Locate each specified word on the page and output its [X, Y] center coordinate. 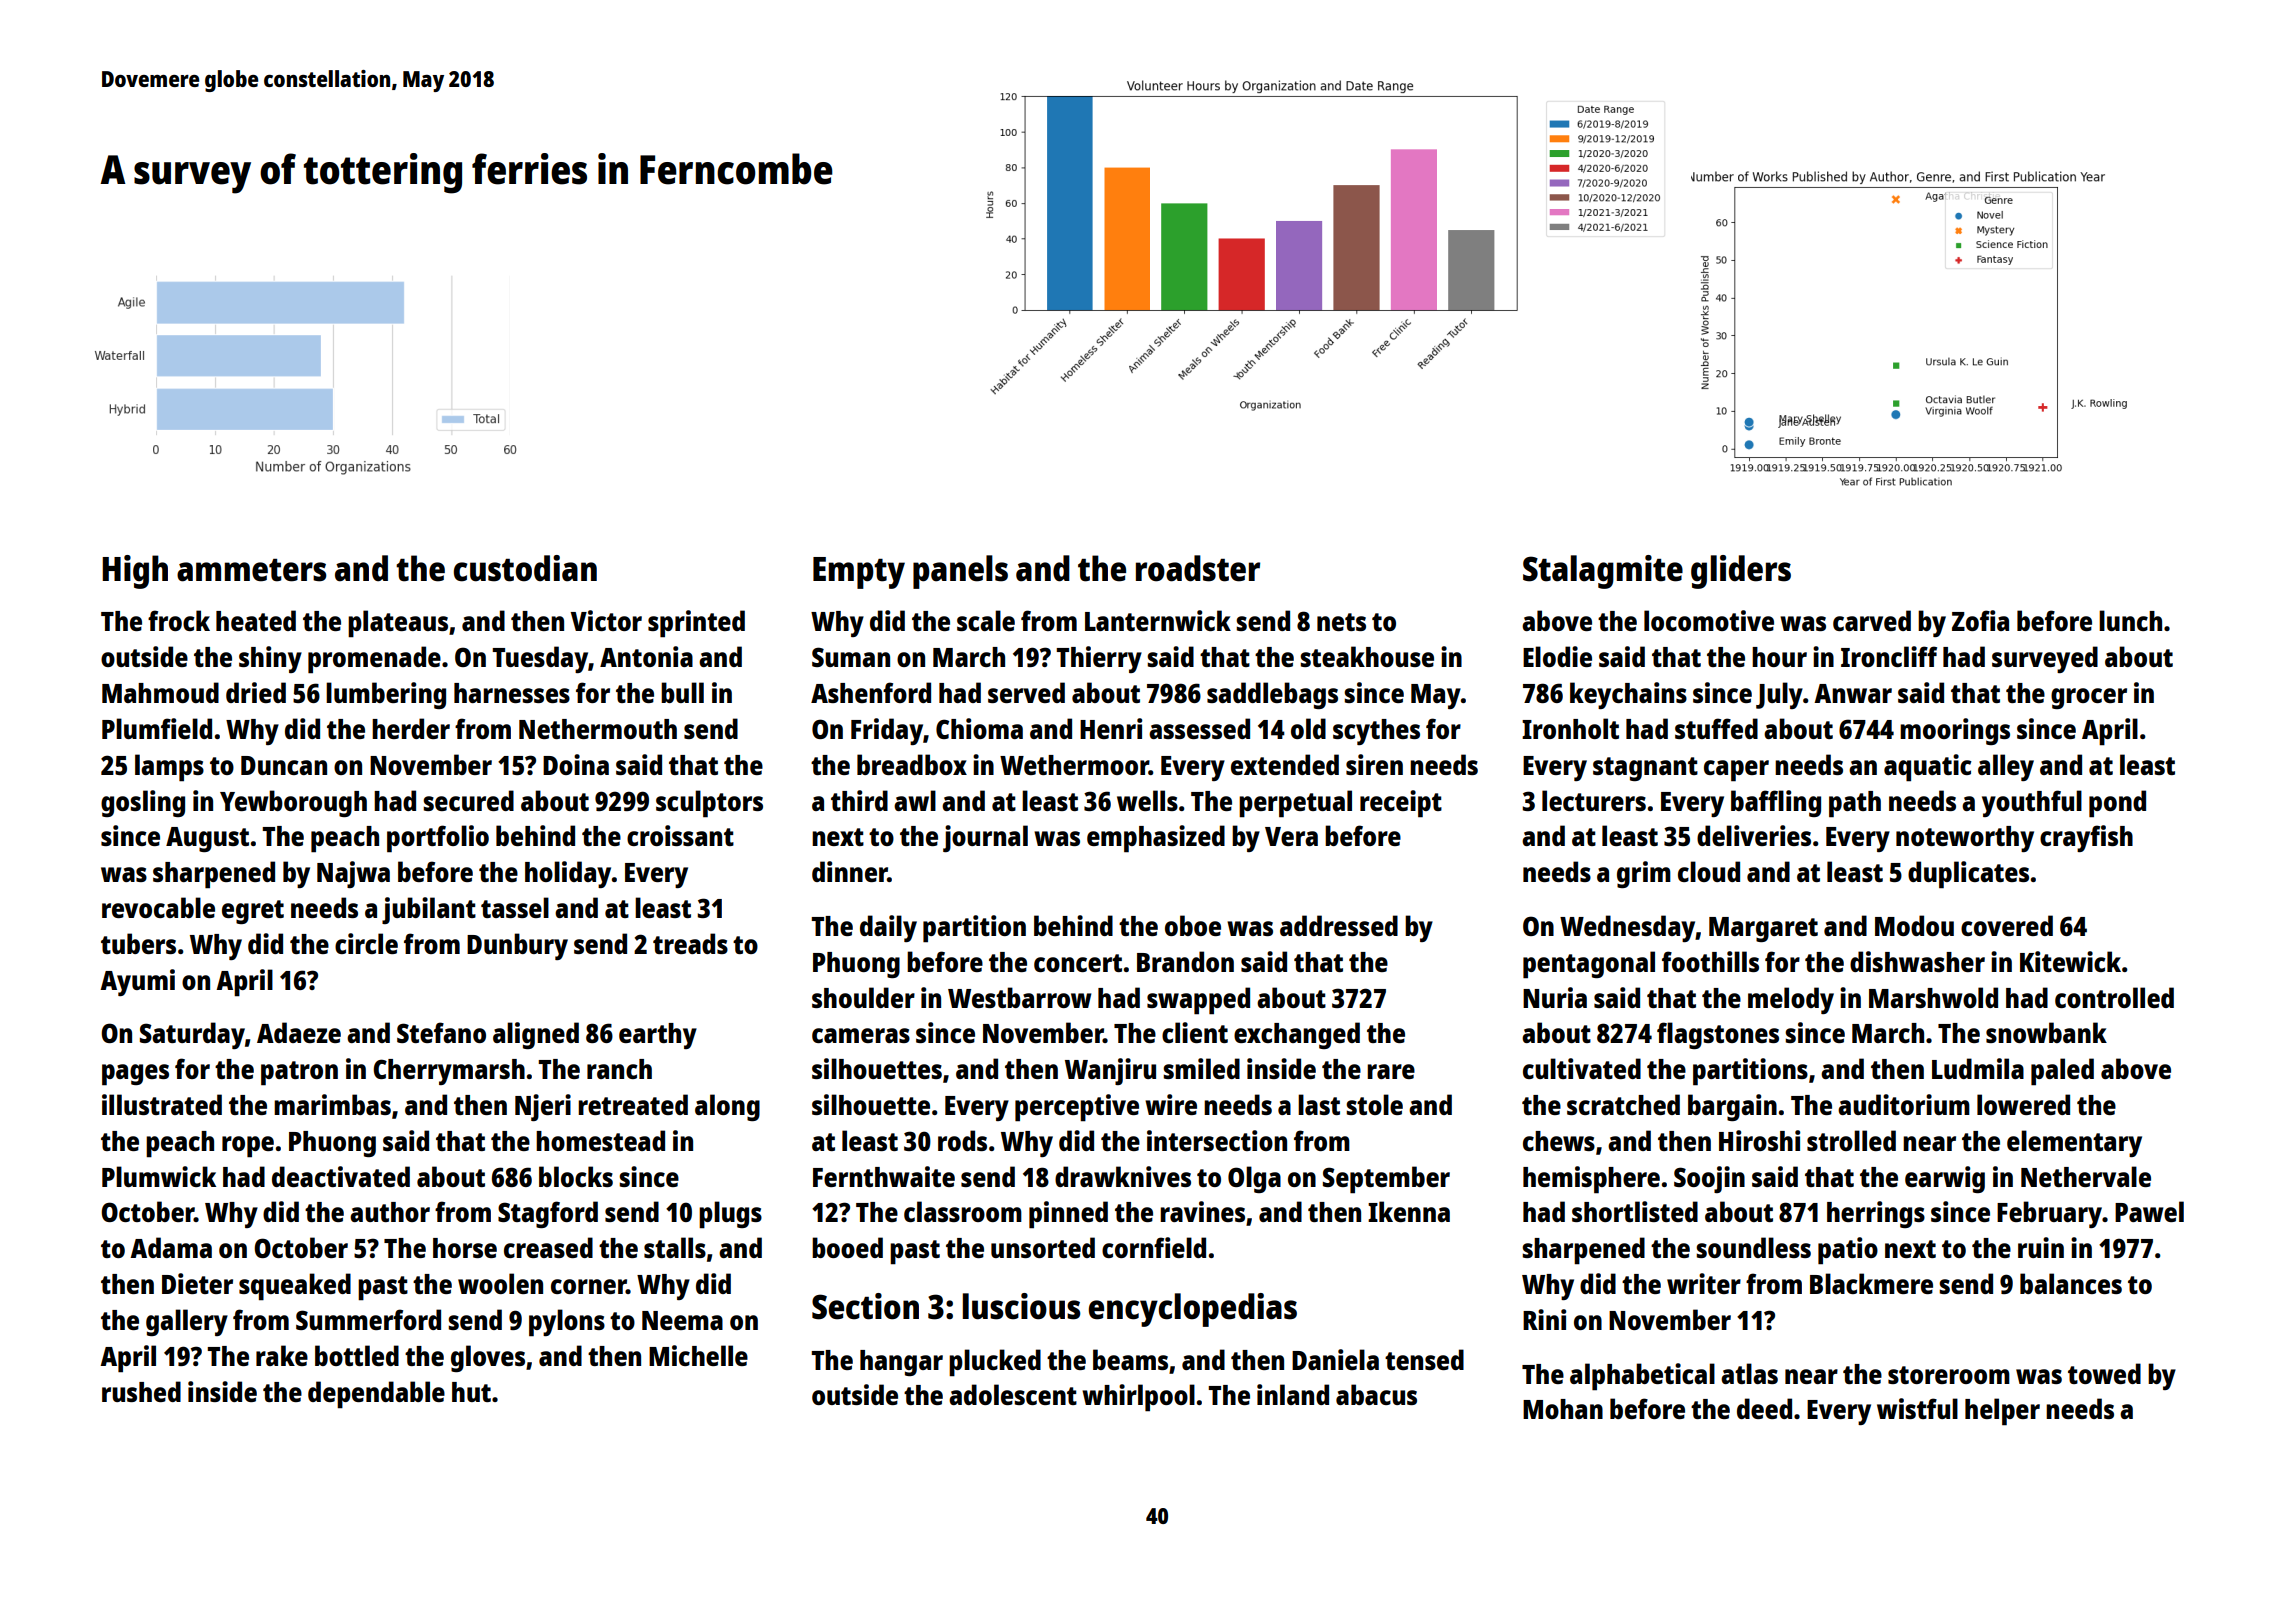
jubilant [429, 910]
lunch [2130, 620]
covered [2007, 925]
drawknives [1123, 1176]
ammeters [252, 570]
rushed [141, 1391]
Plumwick [159, 1176]
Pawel [2149, 1211]
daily [888, 928]
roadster [1198, 568]
